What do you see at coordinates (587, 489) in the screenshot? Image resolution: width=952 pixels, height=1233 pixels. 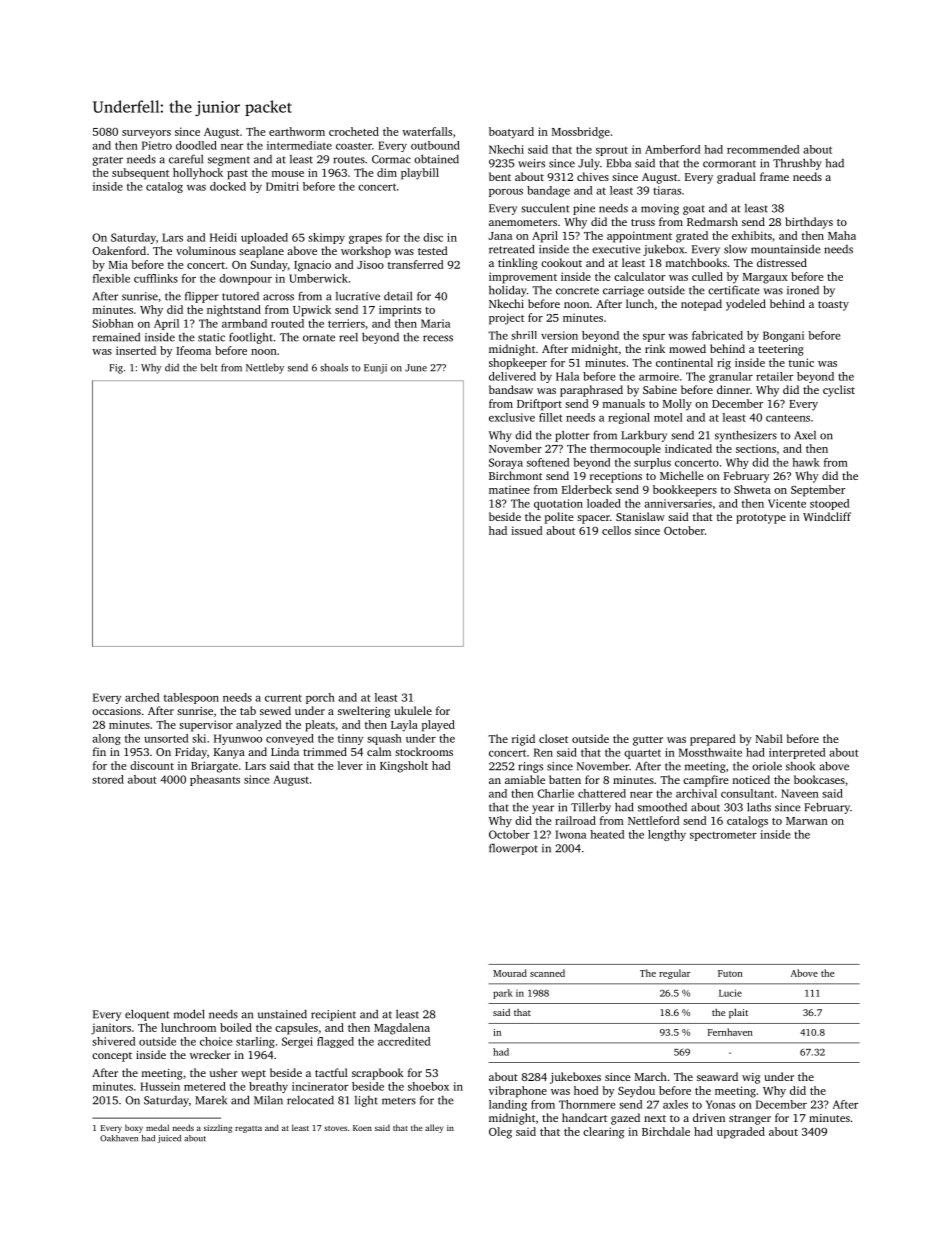 I see `Elderbeck` at bounding box center [587, 489].
